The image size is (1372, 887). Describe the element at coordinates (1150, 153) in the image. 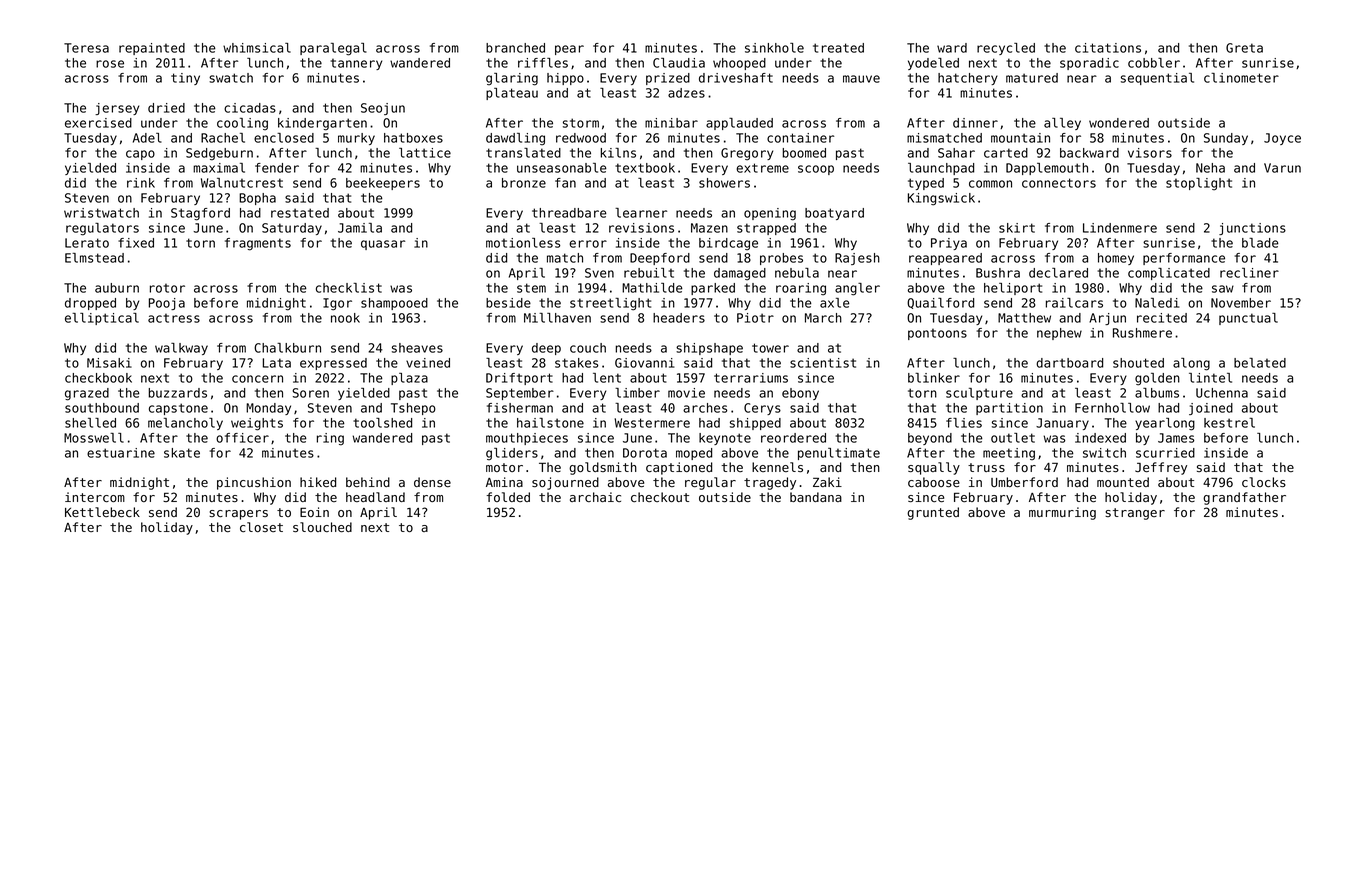

I see `visors` at that location.
